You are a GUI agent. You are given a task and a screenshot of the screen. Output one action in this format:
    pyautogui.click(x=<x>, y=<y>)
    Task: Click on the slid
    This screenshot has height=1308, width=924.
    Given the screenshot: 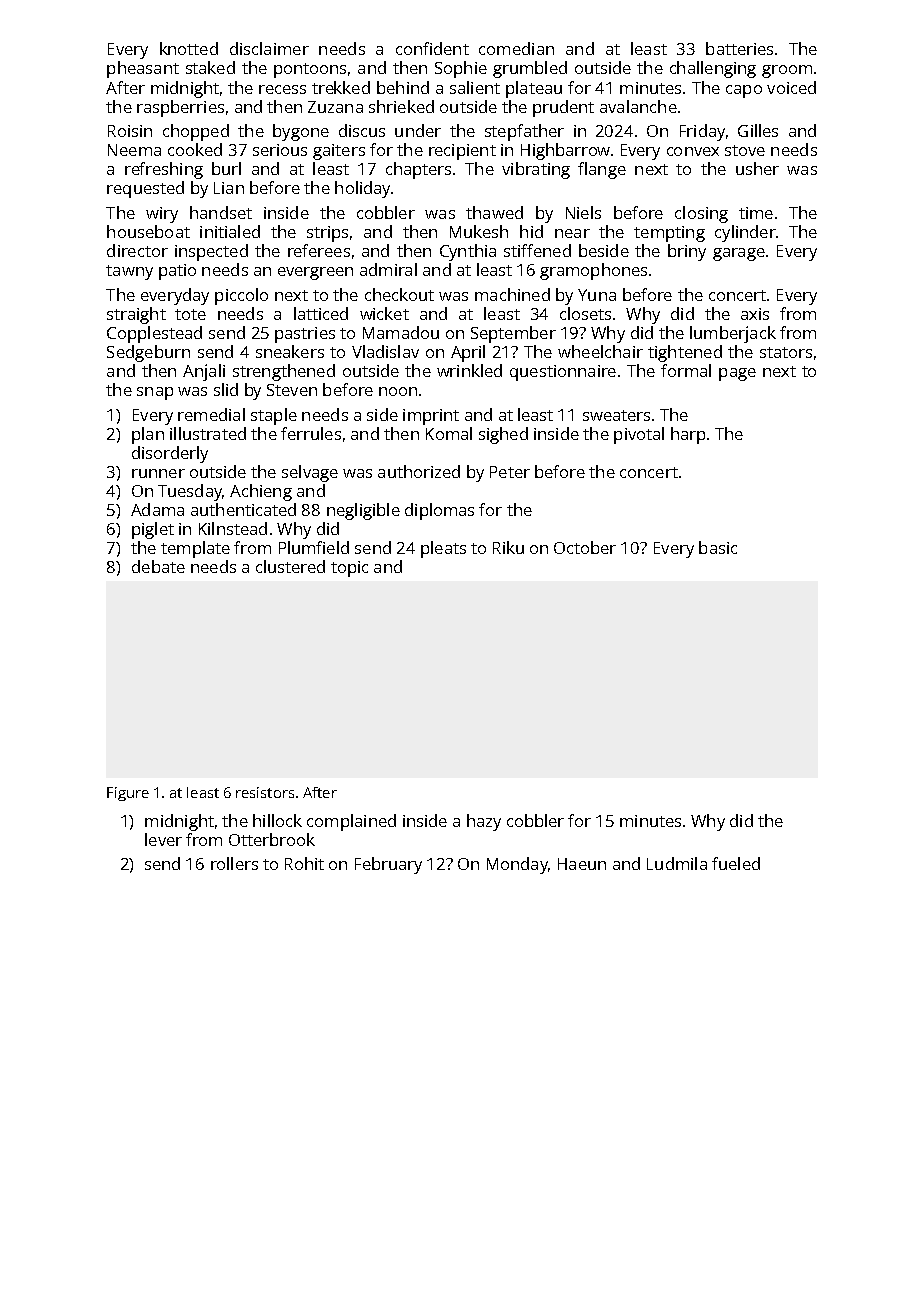 What is the action you would take?
    pyautogui.click(x=226, y=389)
